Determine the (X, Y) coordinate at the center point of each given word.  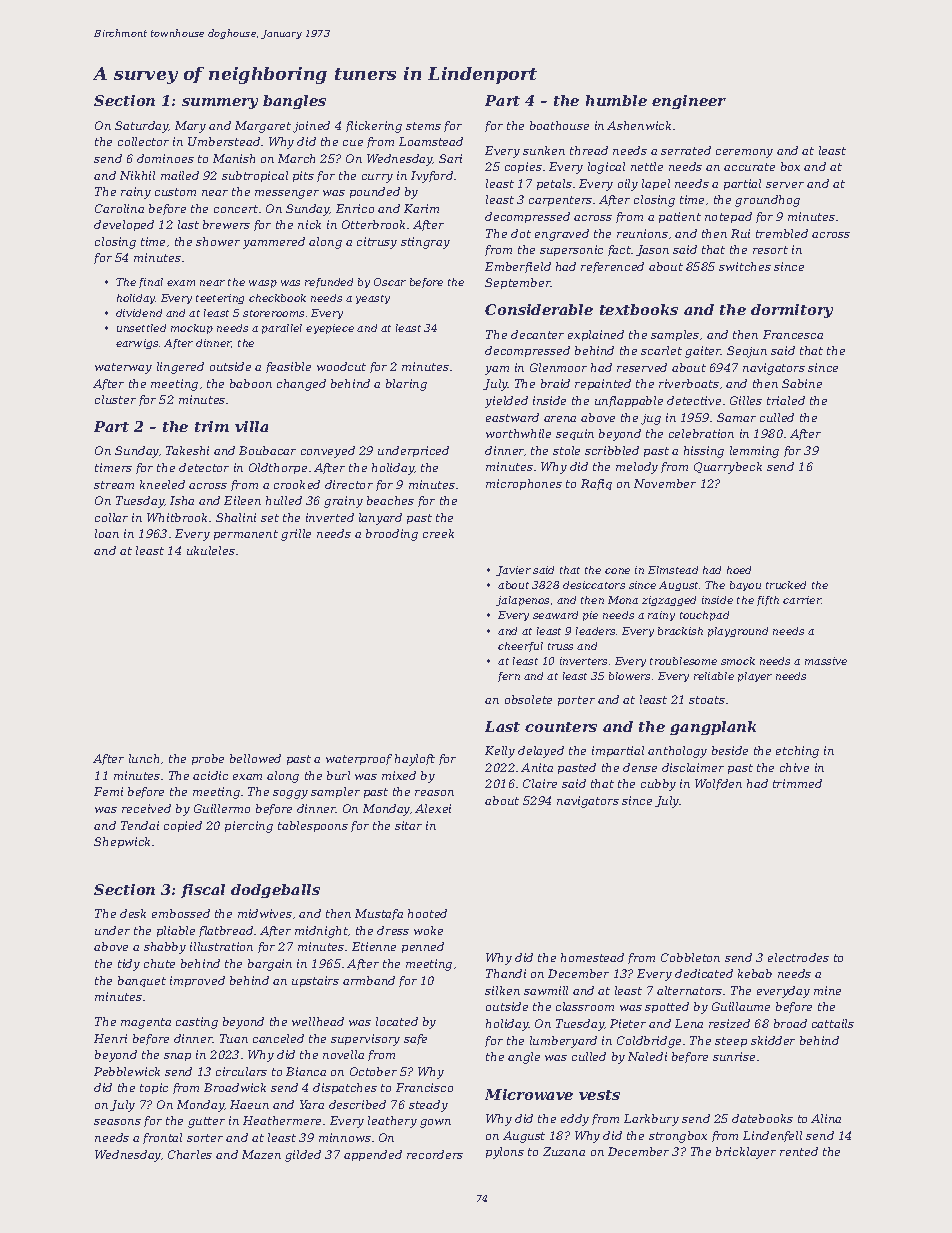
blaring (406, 385)
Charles (190, 1154)
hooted (427, 913)
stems (423, 126)
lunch (144, 758)
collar (111, 517)
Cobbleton (690, 957)
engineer (689, 102)
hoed (739, 570)
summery (220, 103)
